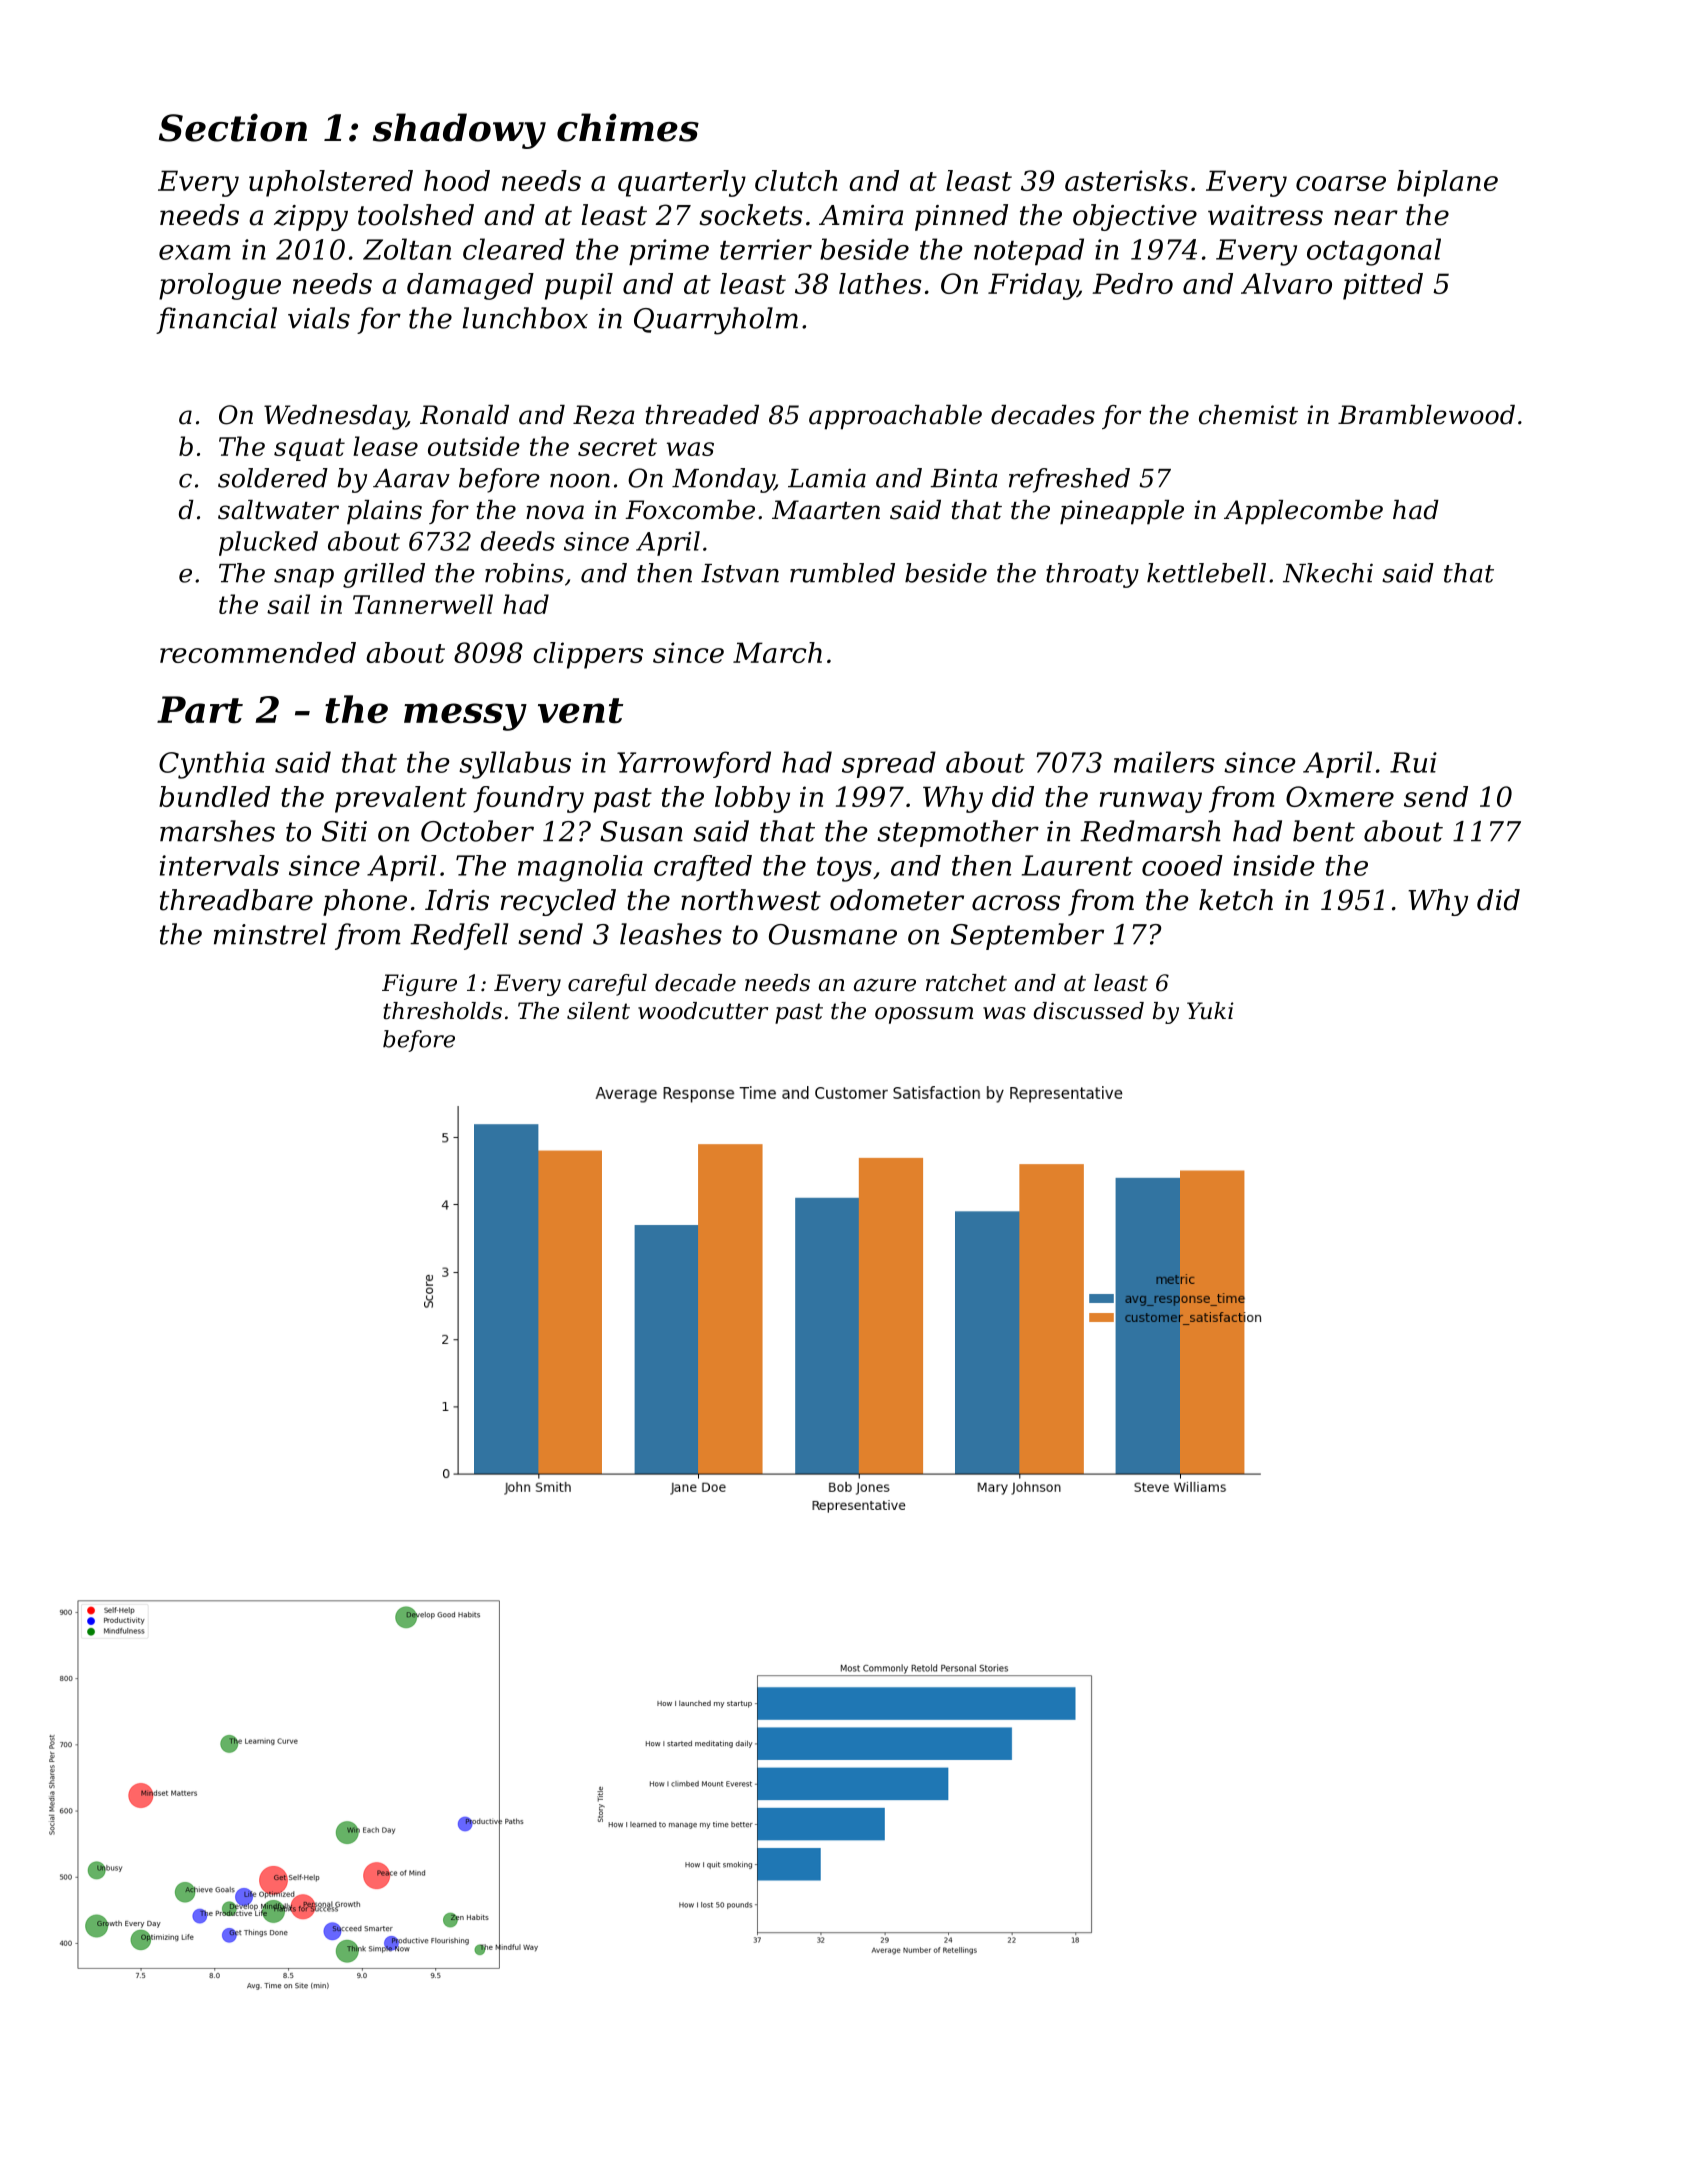 The image size is (1683, 2178). I want to click on asterisks, so click(1126, 180).
